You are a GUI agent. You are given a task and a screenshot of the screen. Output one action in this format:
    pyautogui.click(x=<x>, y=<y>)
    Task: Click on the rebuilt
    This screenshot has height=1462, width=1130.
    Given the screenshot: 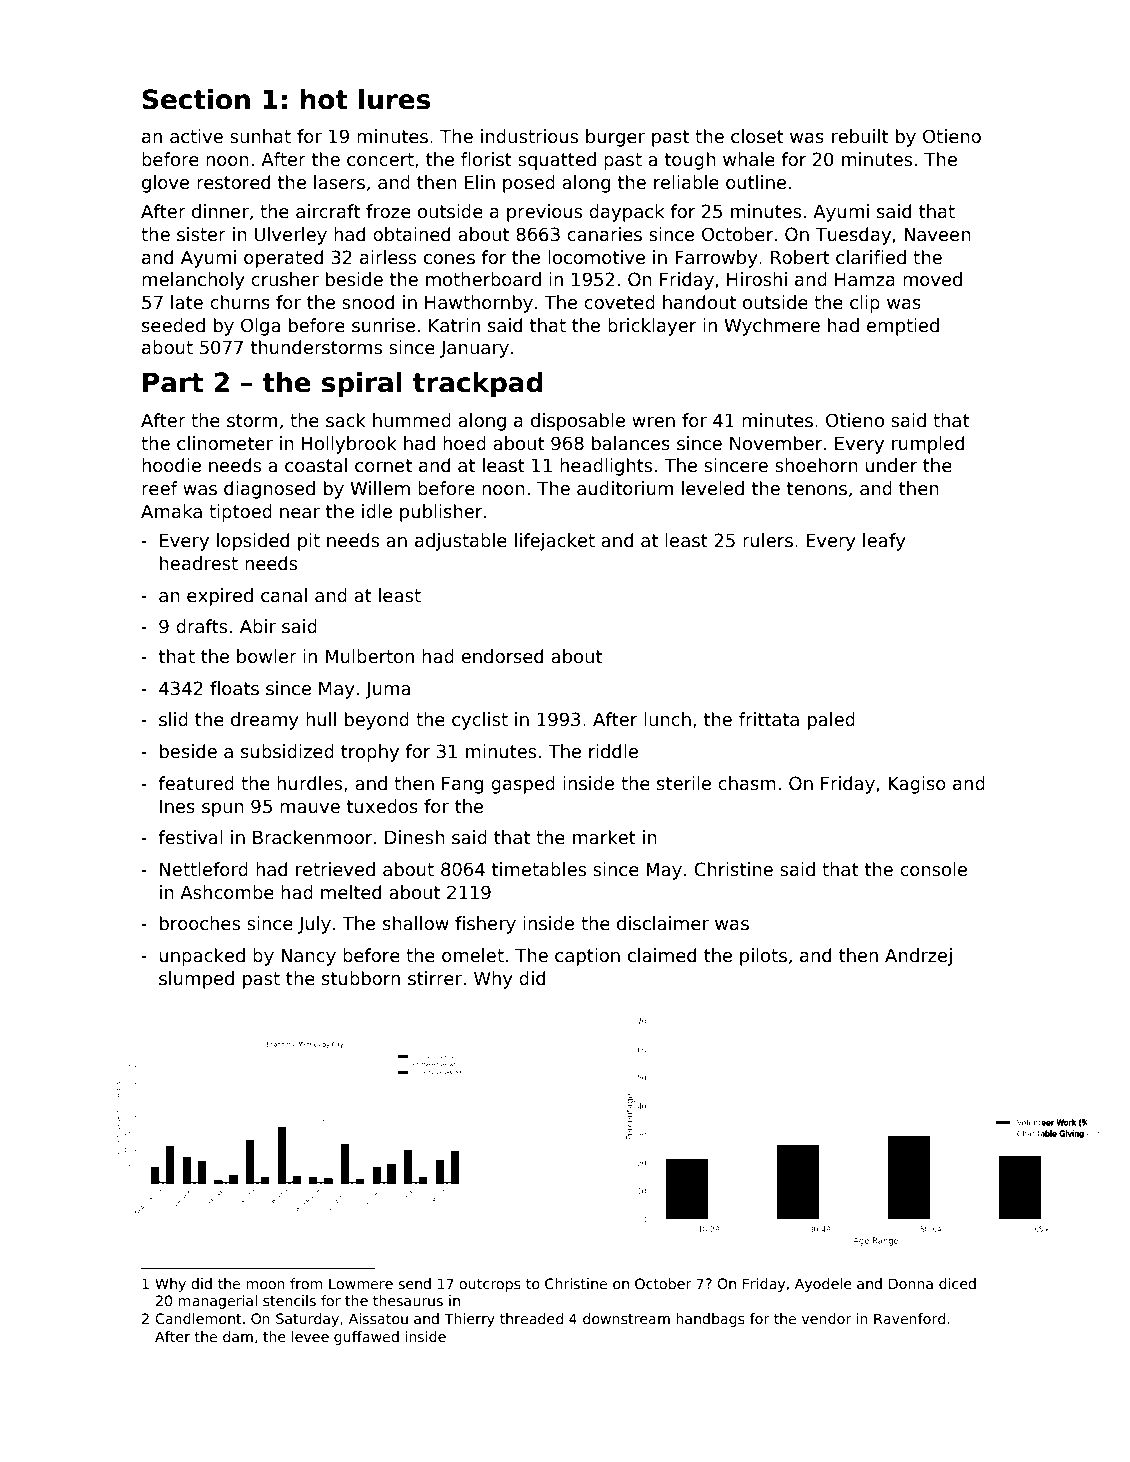 What is the action you would take?
    pyautogui.click(x=860, y=136)
